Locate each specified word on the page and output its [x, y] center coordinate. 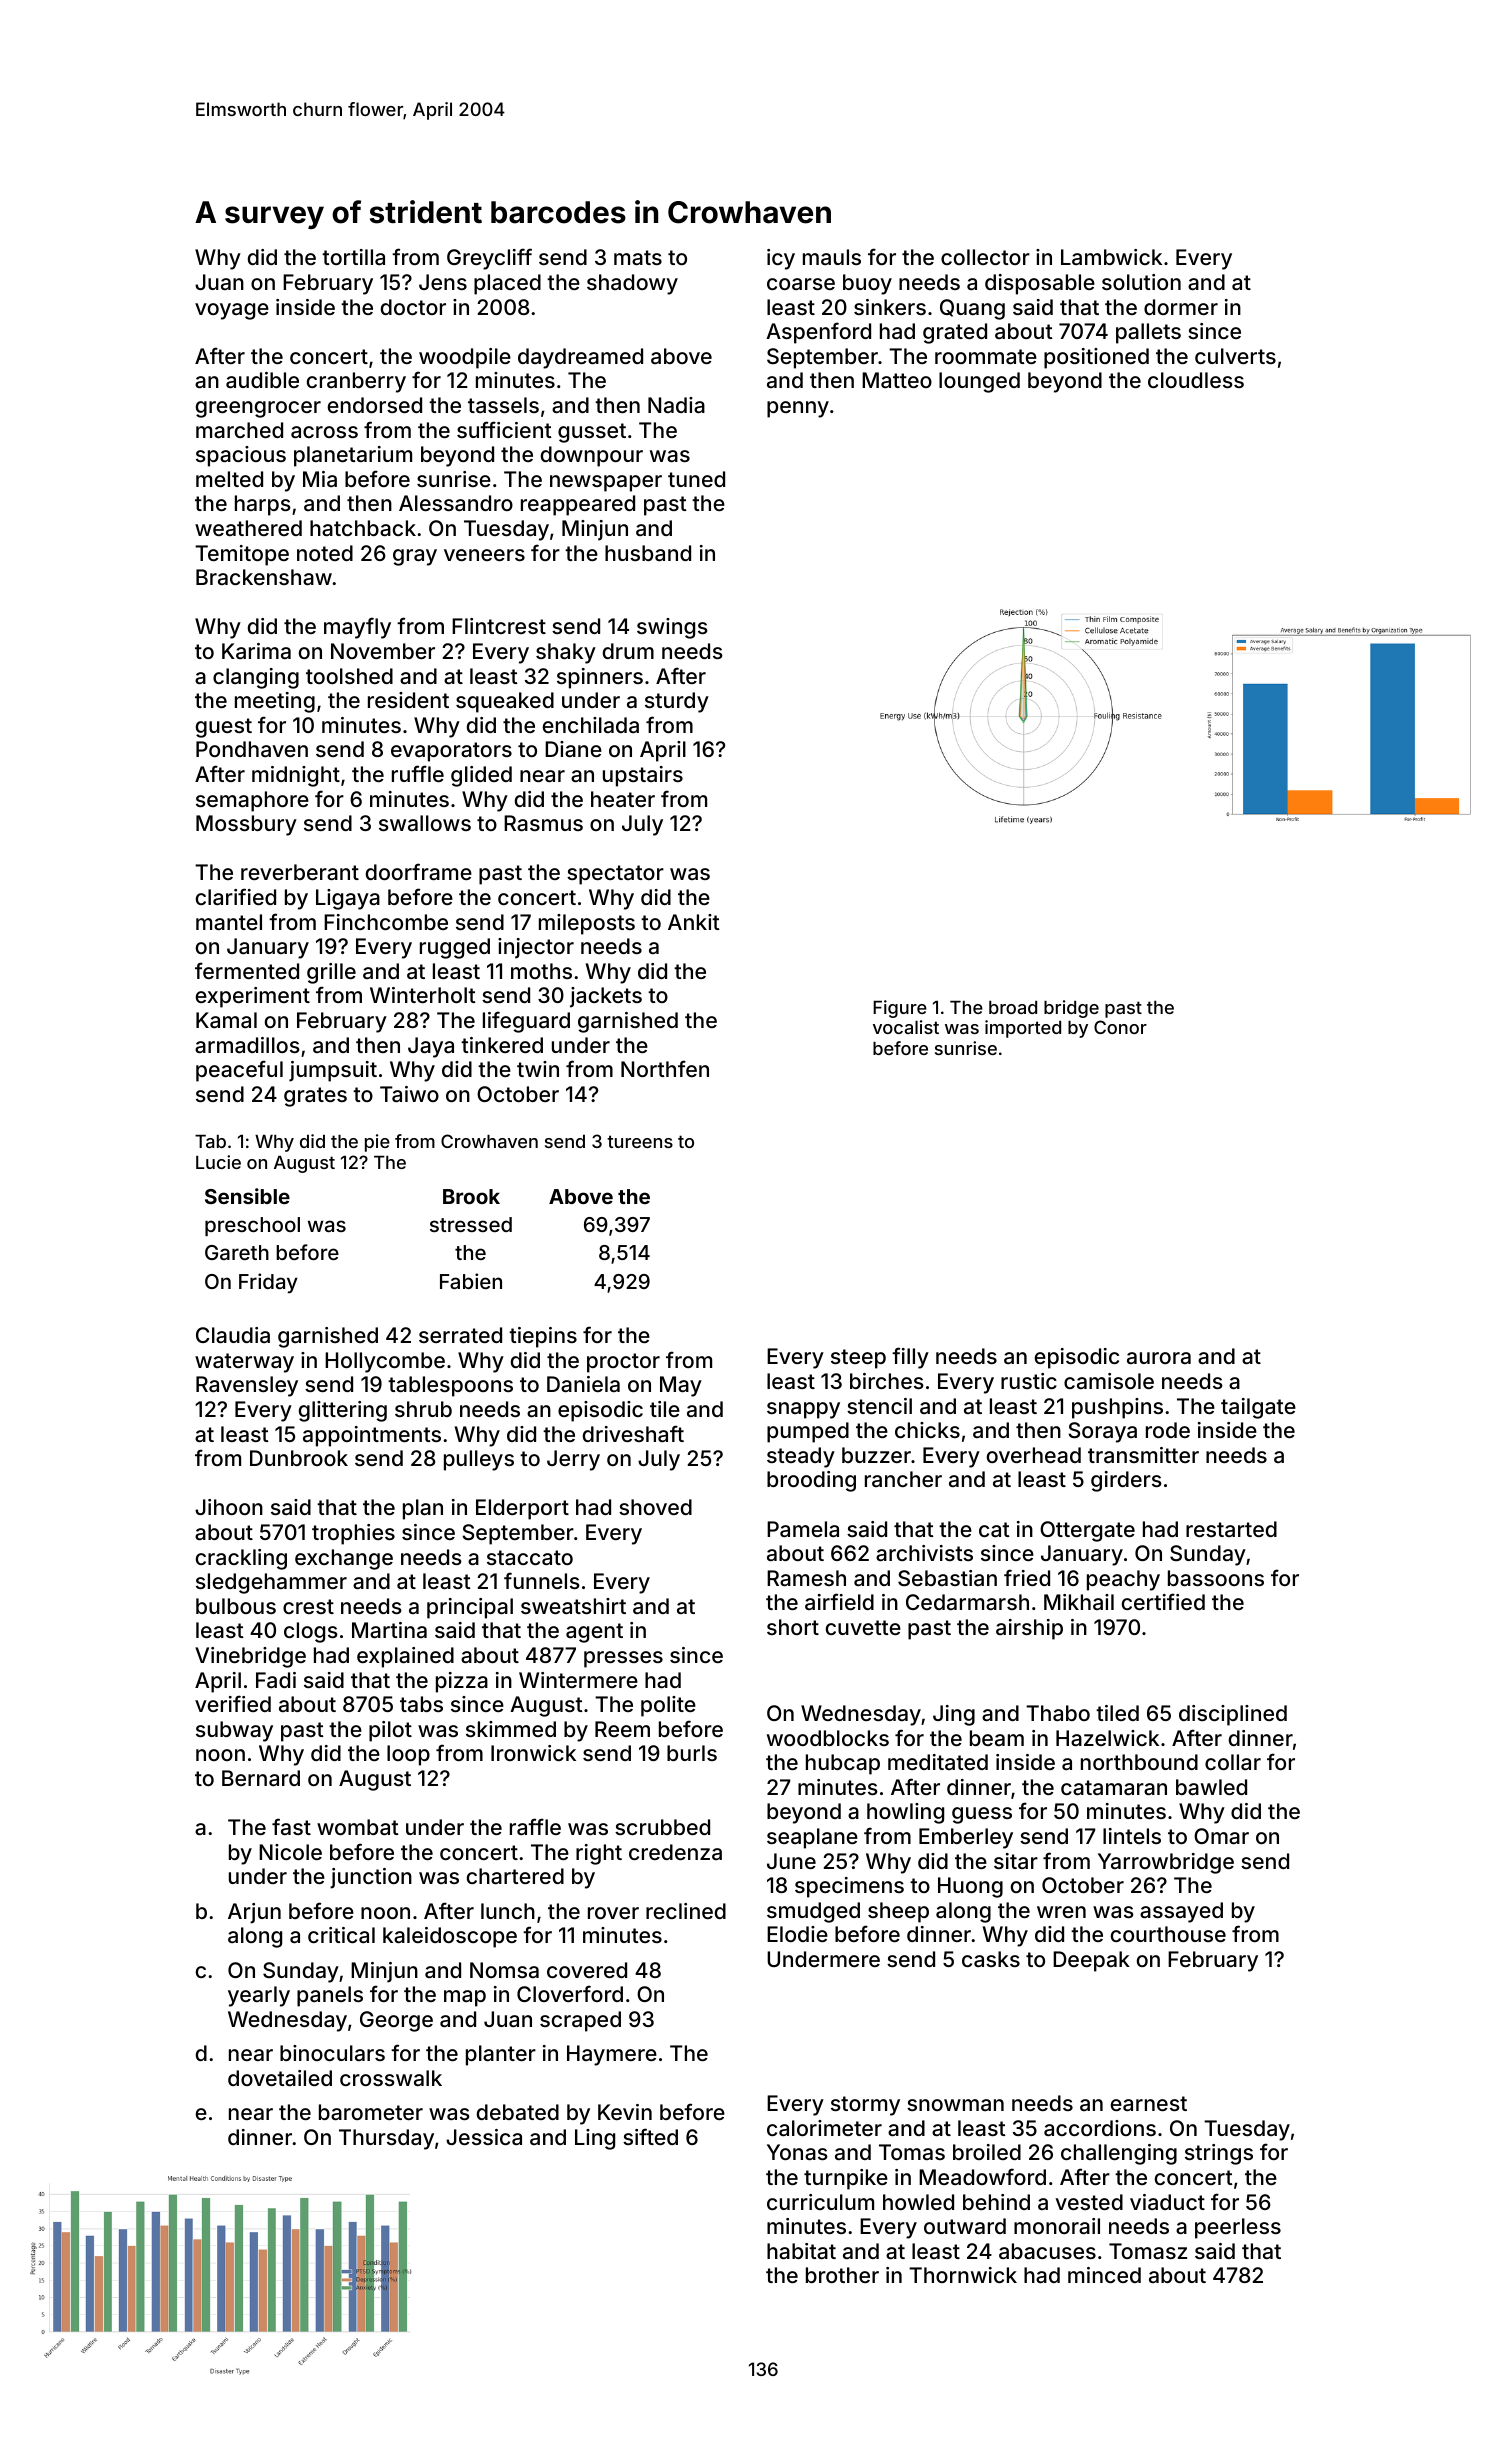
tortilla [353, 257]
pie [377, 1143]
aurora [1159, 1358]
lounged [979, 382]
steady [801, 1457]
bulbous [236, 1606]
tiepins [543, 1337]
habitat [801, 2251]
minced [1104, 2275]
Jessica [484, 2137]
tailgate [1258, 1408]
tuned [696, 479]
